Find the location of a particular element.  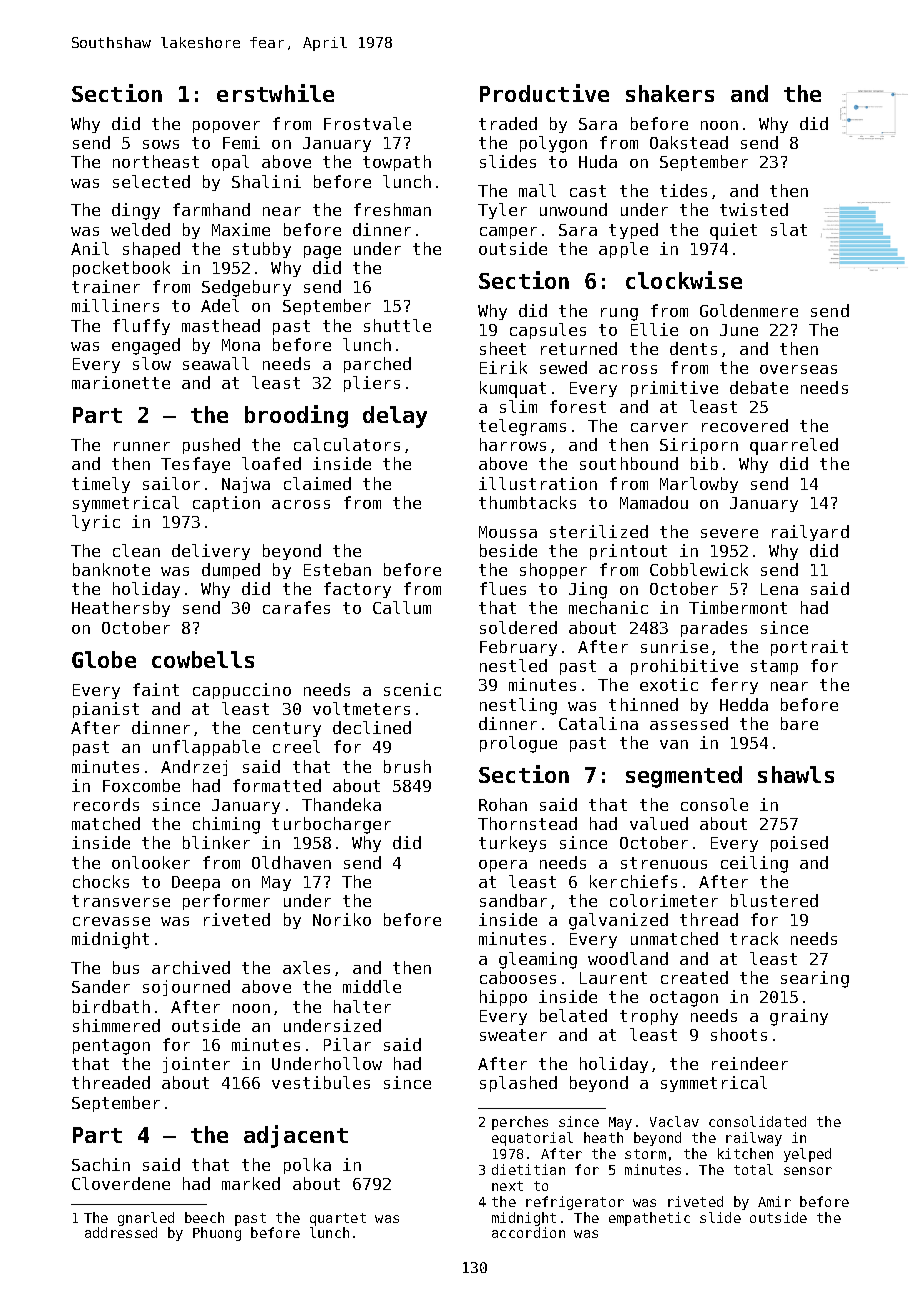

sows is located at coordinates (161, 144).
